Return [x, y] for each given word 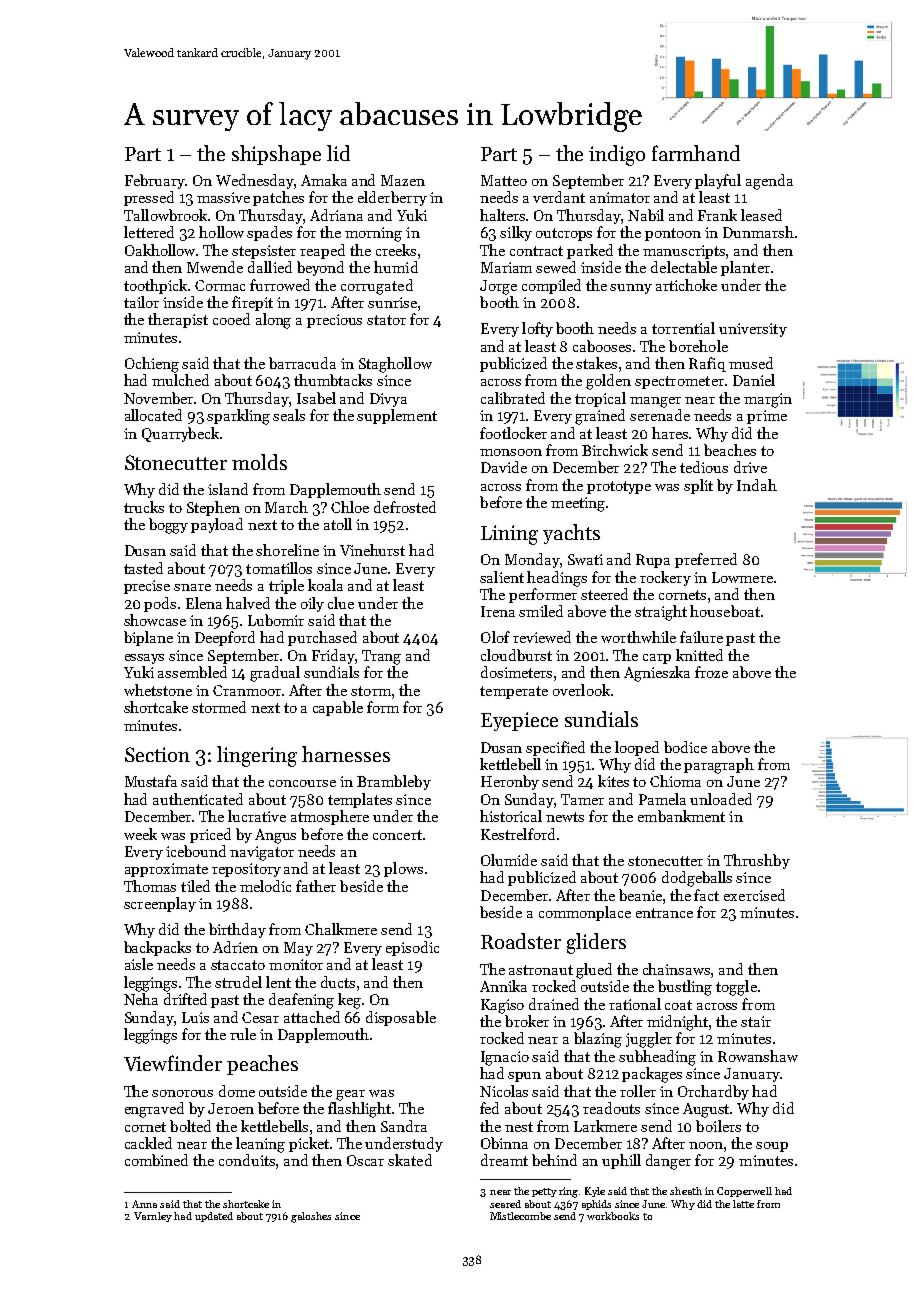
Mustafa [151, 781]
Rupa [653, 561]
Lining [509, 535]
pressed [149, 198]
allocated [153, 415]
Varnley [153, 1217]
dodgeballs [697, 879]
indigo [617, 155]
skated [410, 1160]
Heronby [510, 782]
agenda [769, 182]
